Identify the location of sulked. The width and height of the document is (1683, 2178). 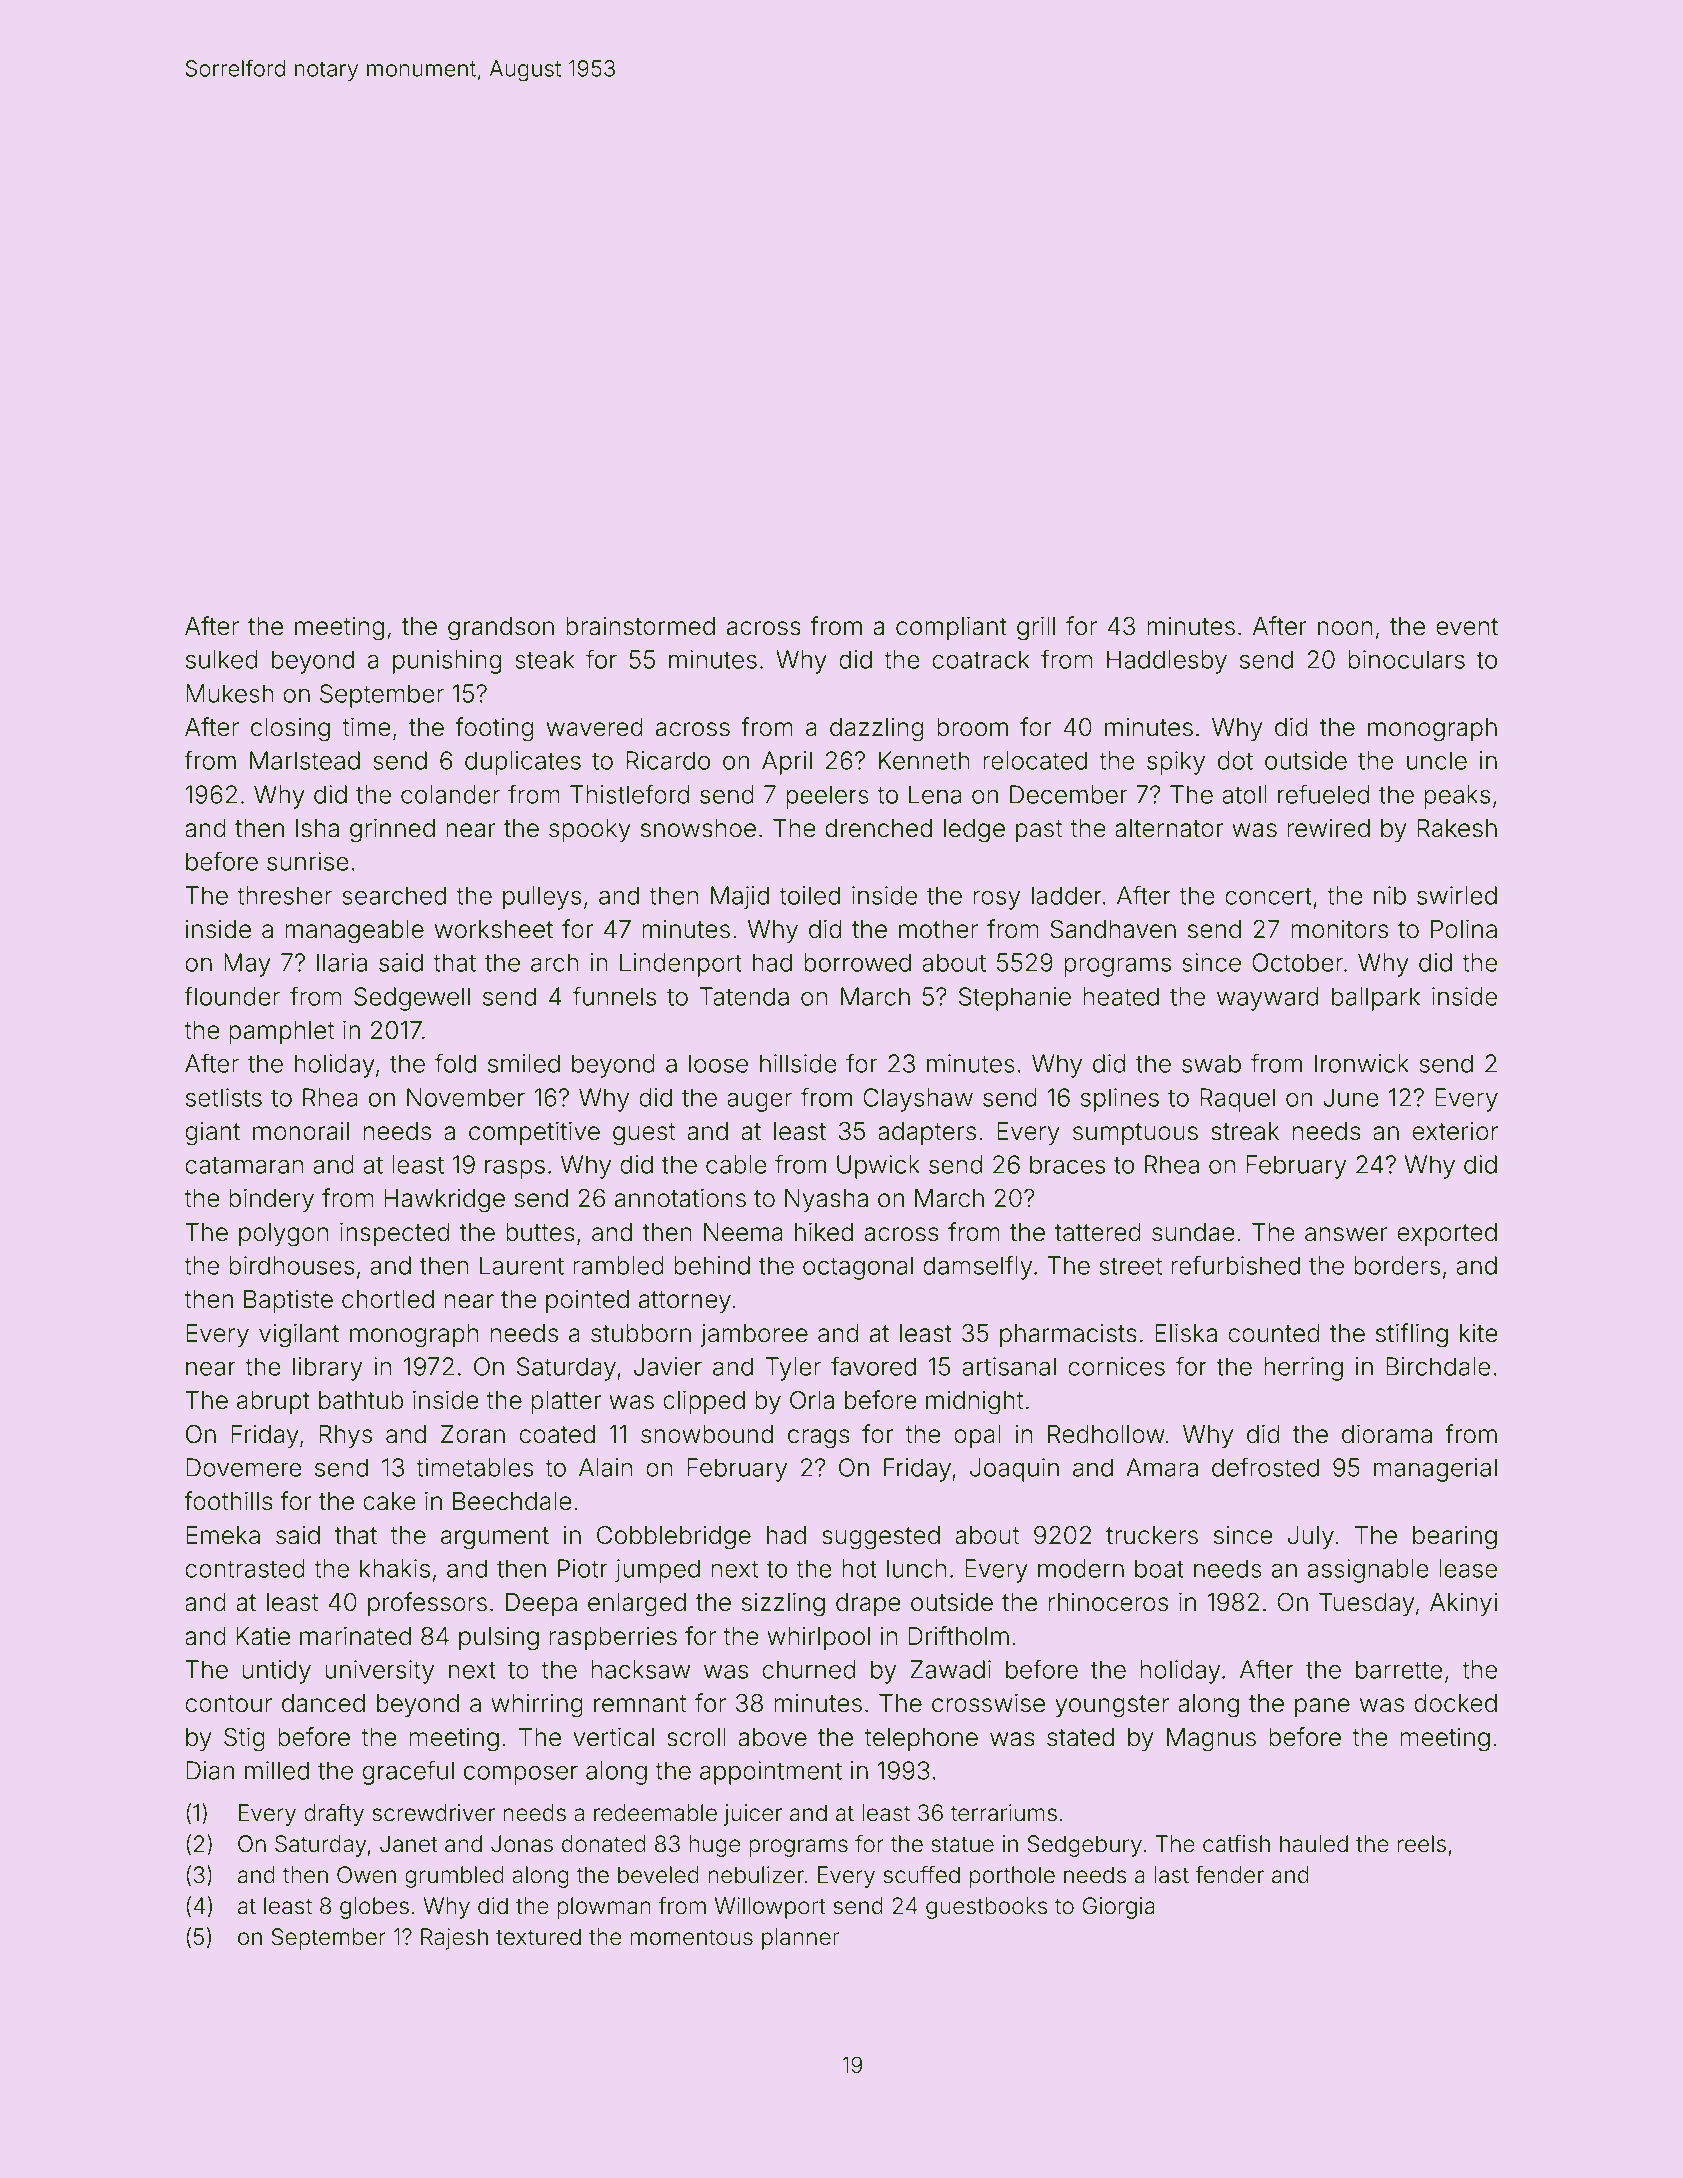
(221, 659).
